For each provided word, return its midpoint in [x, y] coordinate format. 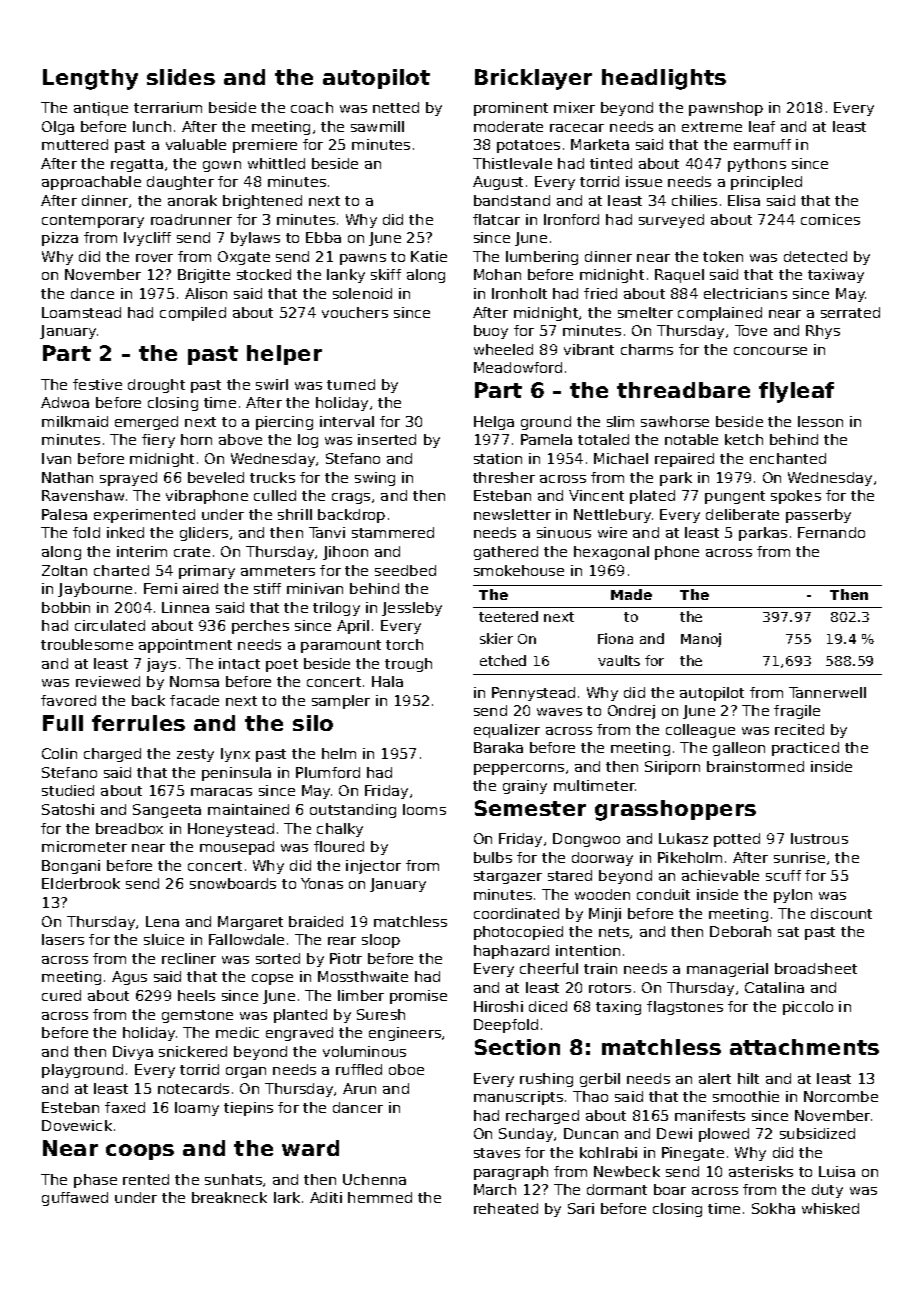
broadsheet [816, 968]
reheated [506, 1208]
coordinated [516, 913]
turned [351, 384]
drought [156, 386]
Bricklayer [533, 79]
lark [287, 1197]
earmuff [762, 144]
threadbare [683, 390]
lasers [63, 939]
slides [181, 77]
